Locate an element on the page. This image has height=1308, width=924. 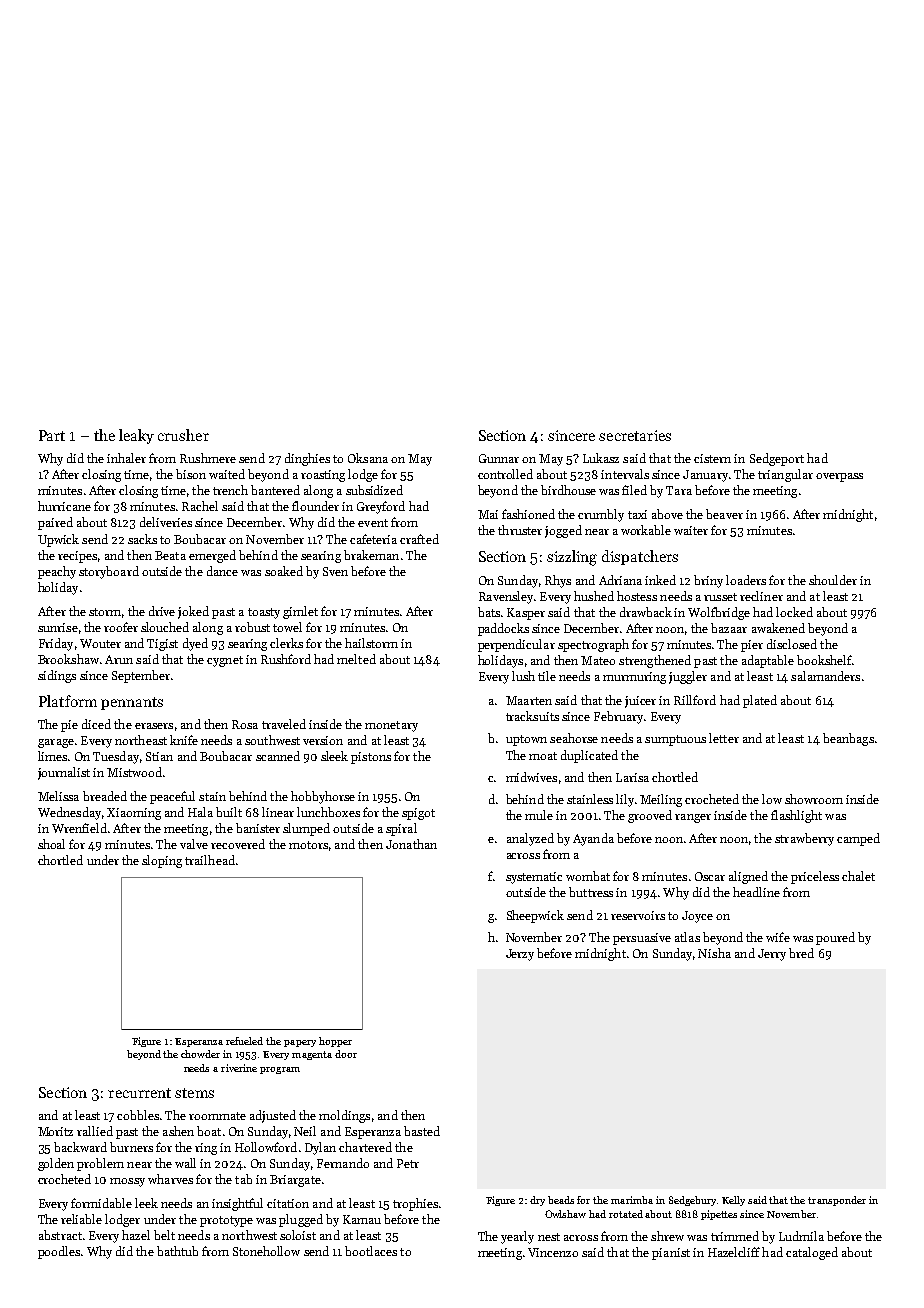
trailhead is located at coordinates (210, 860).
